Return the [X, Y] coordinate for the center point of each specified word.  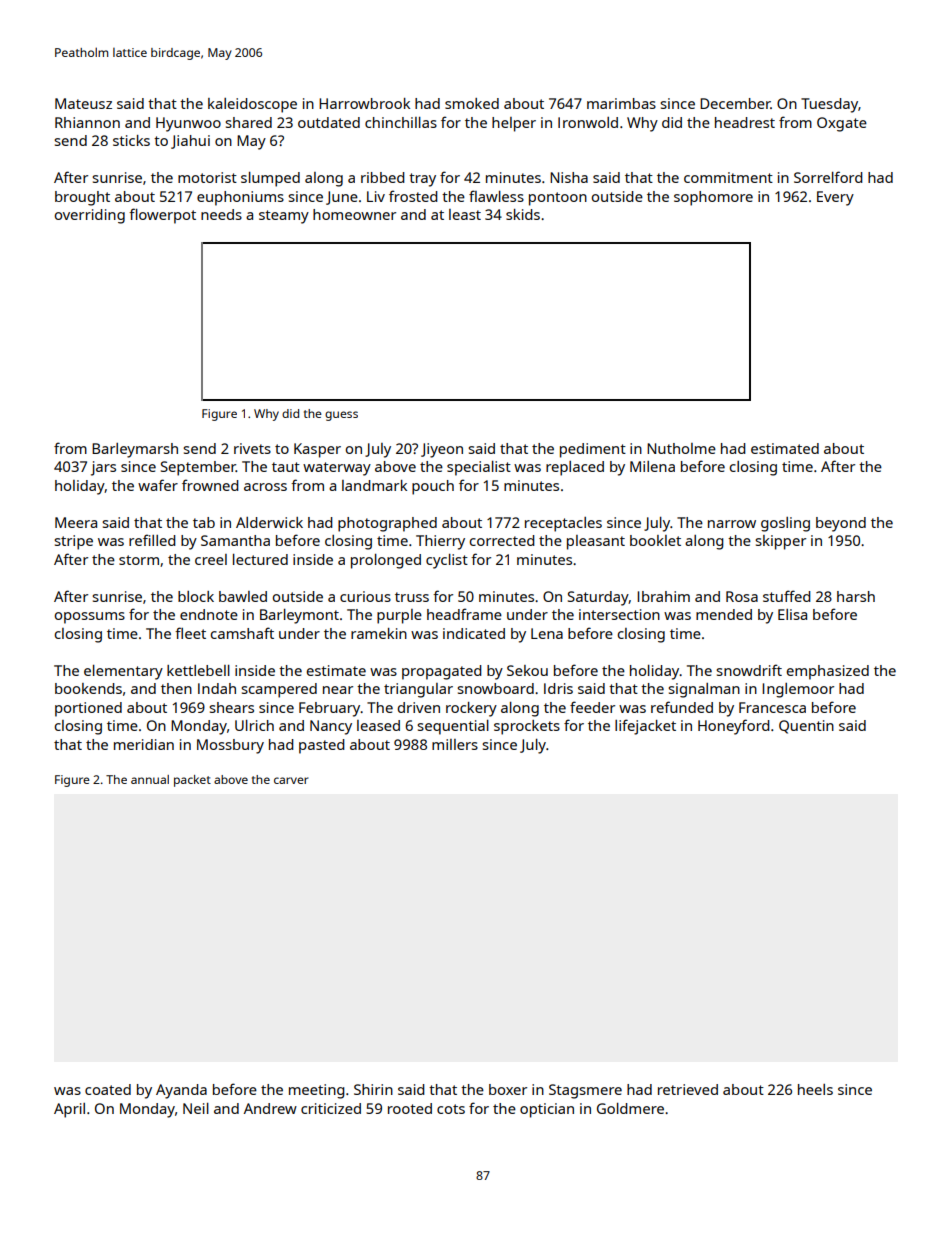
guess [341, 416]
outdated [329, 122]
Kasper [317, 450]
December [735, 103]
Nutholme [681, 448]
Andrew [270, 1108]
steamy [284, 217]
